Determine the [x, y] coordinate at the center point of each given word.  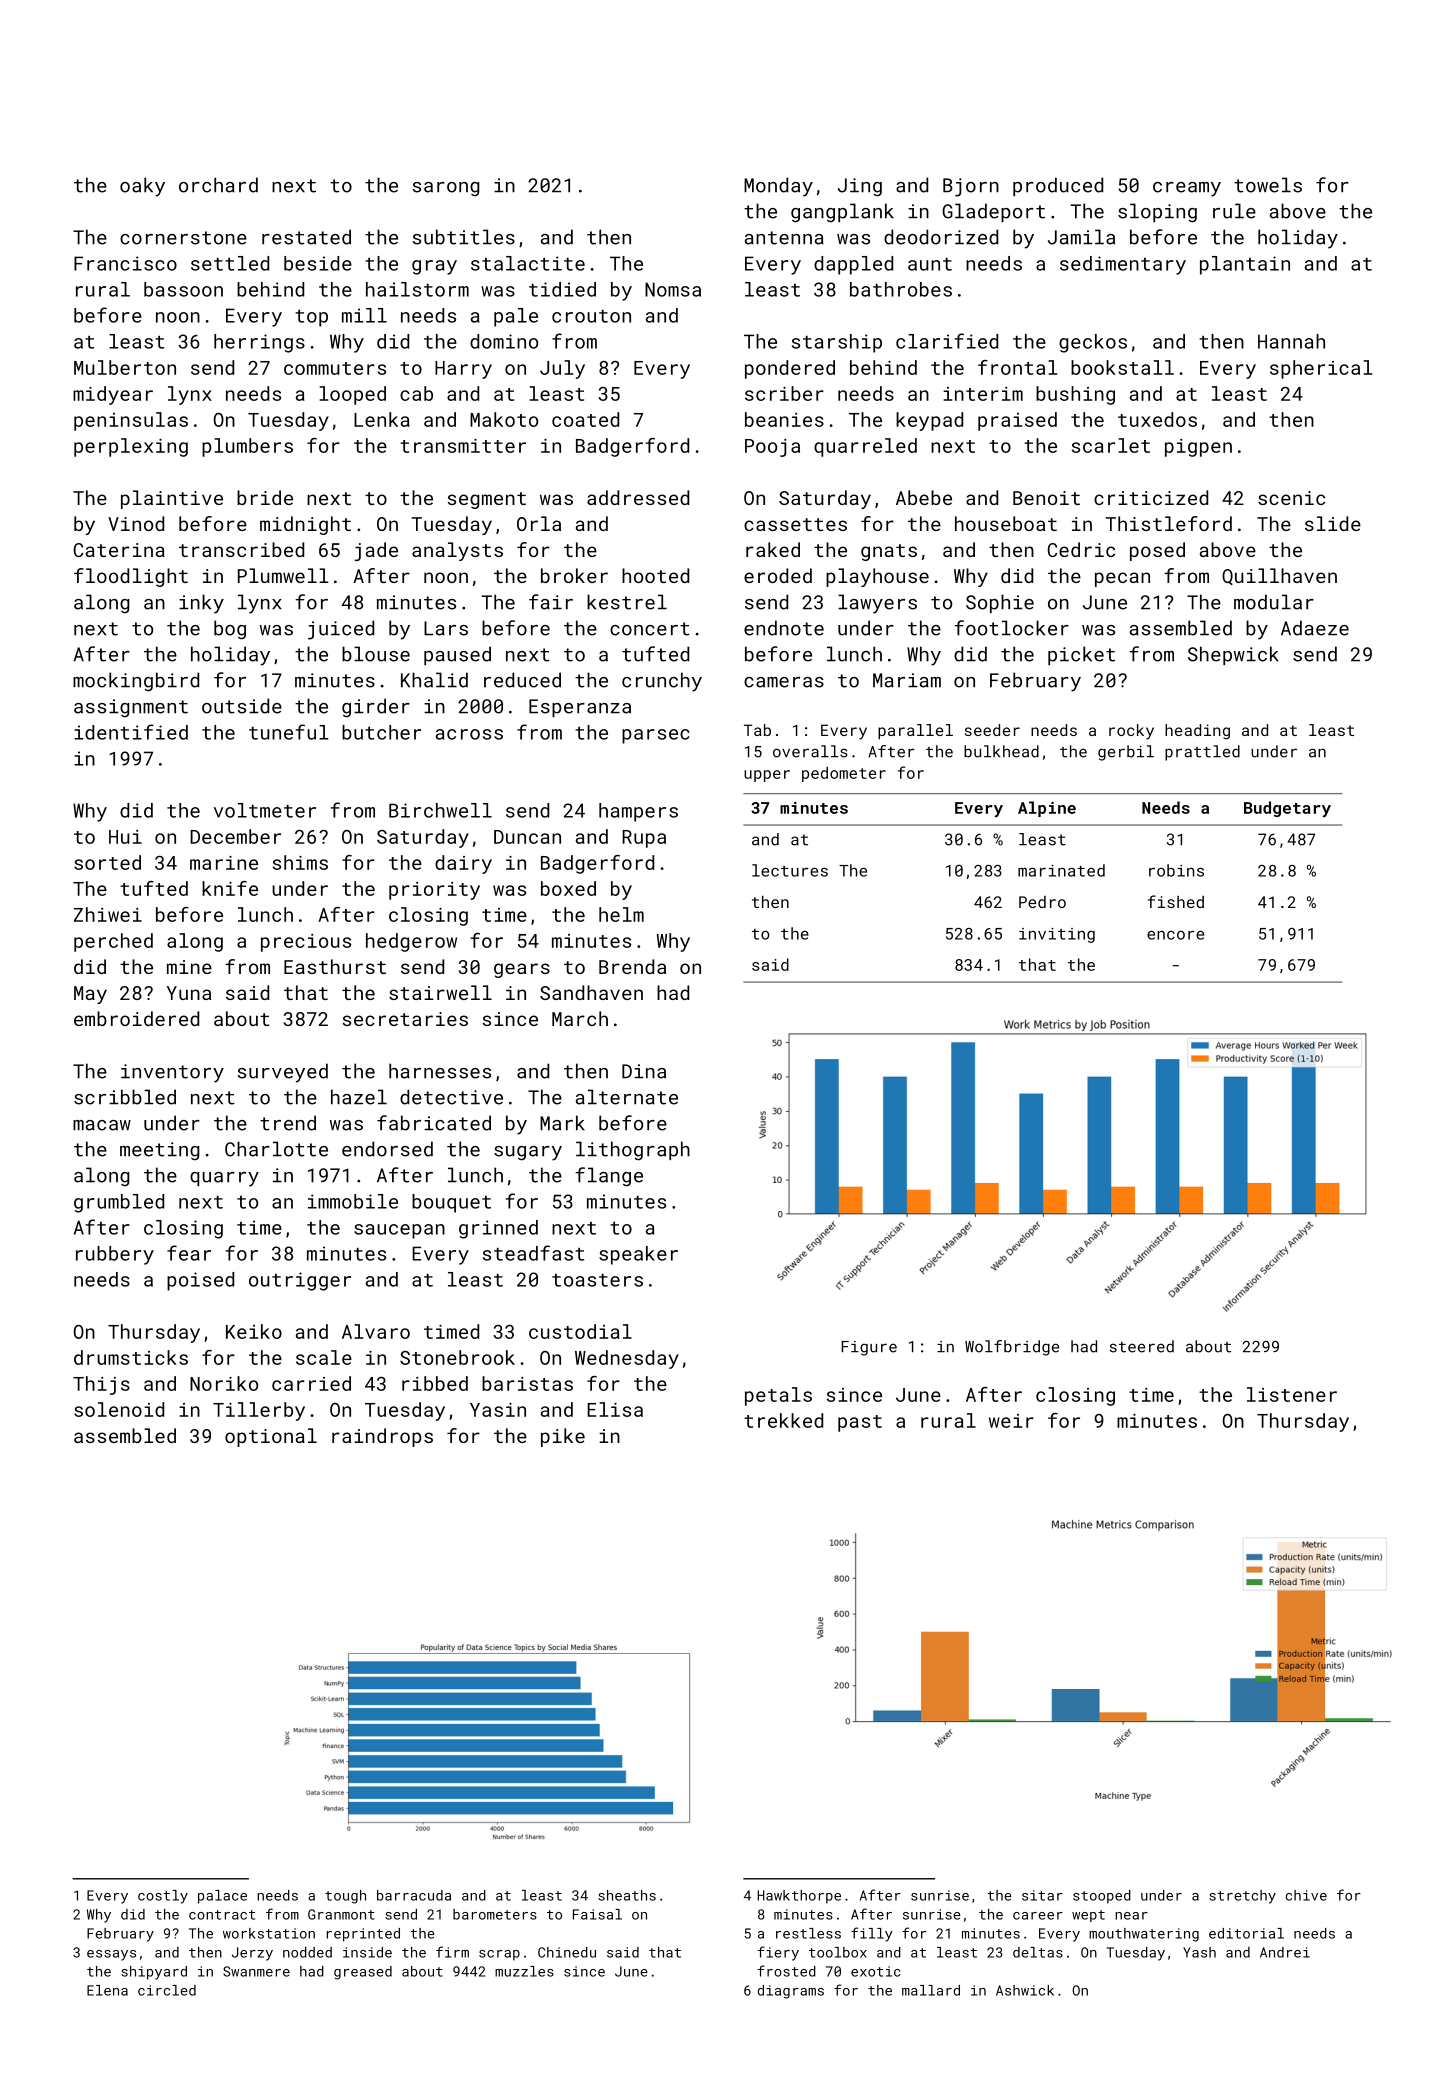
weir [1011, 1421]
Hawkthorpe [799, 1897]
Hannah [1291, 341]
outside [242, 706]
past [860, 1423]
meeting [159, 1151]
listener [1292, 1394]
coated [585, 419]
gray [434, 267]
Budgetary [1287, 809]
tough [345, 1897]
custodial [580, 1331]
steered [1142, 1346]
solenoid [119, 1409]
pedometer [844, 774]
